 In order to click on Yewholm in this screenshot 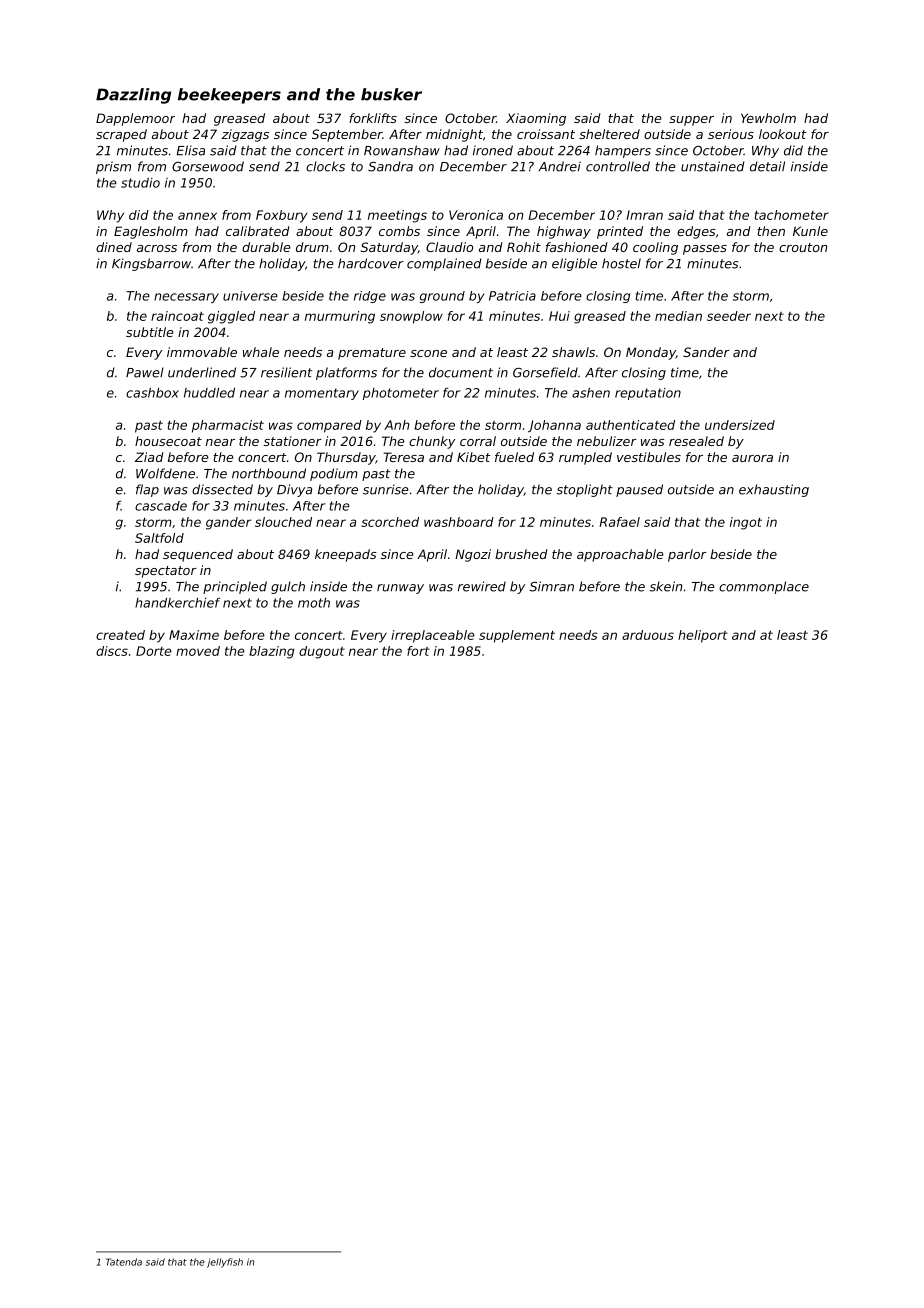, I will do `click(768, 118)`.
